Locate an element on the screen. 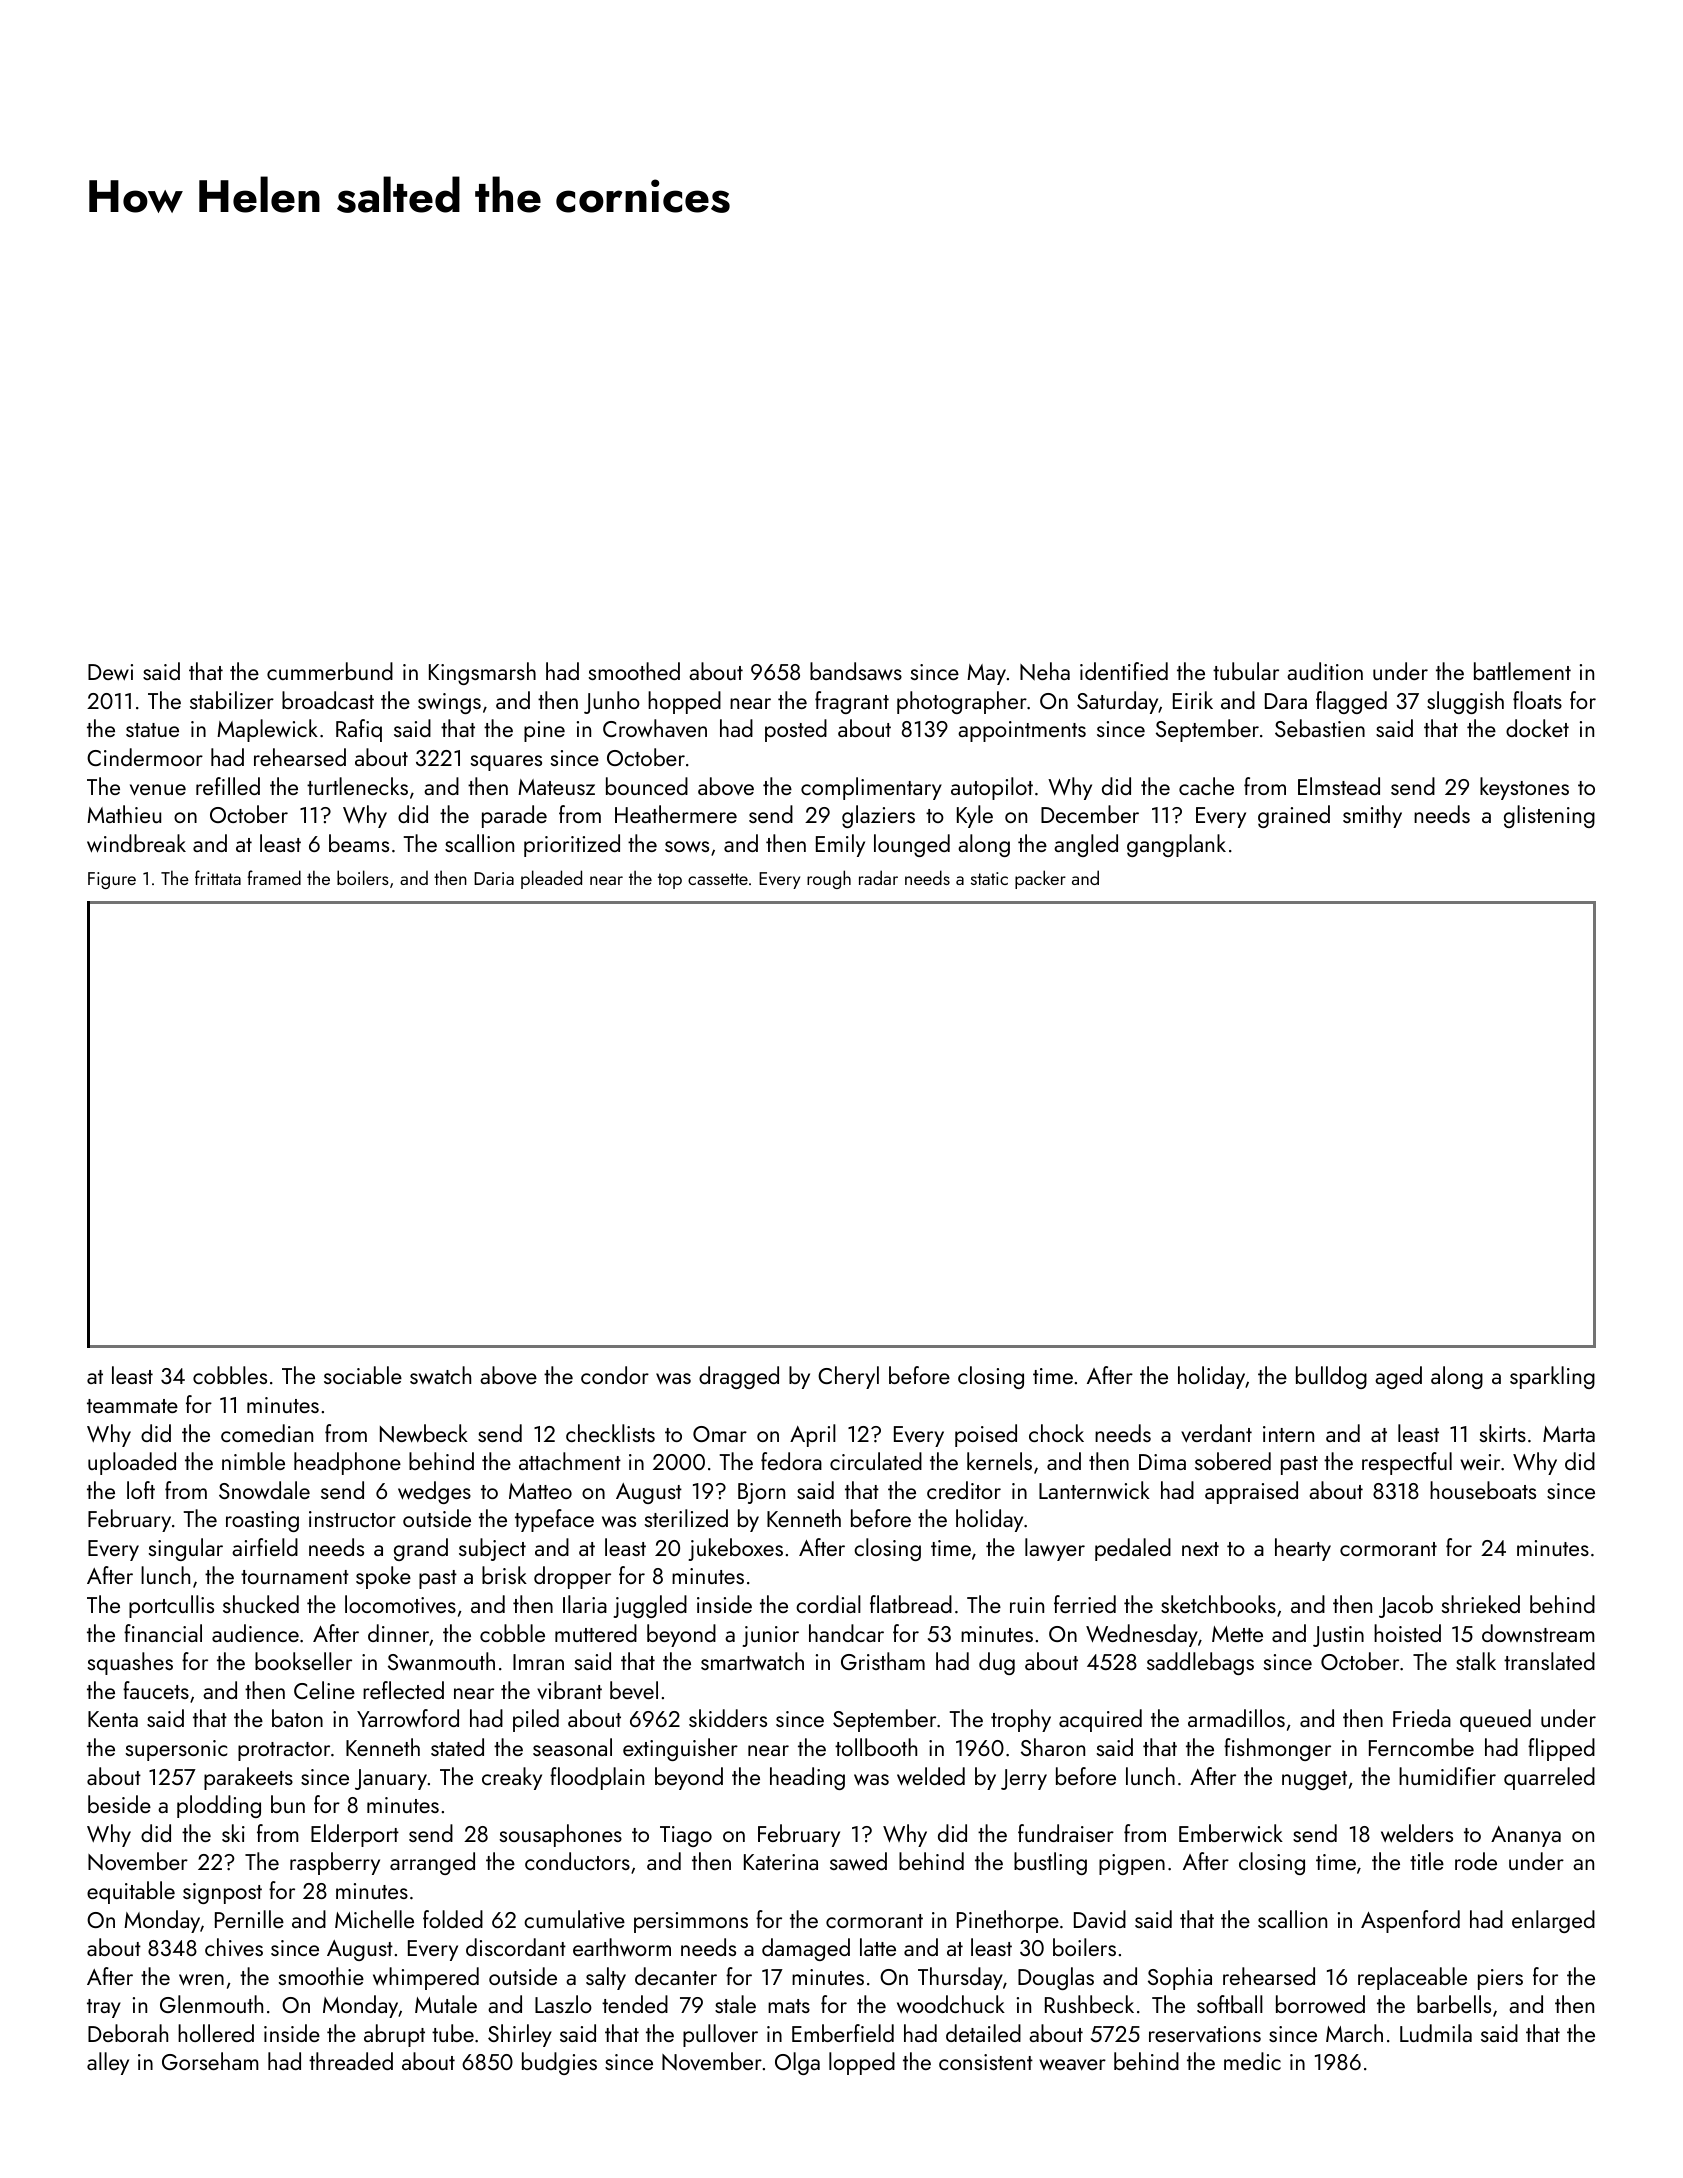 The height and width of the screenshot is (2178, 1683). stabilizer is located at coordinates (232, 700).
